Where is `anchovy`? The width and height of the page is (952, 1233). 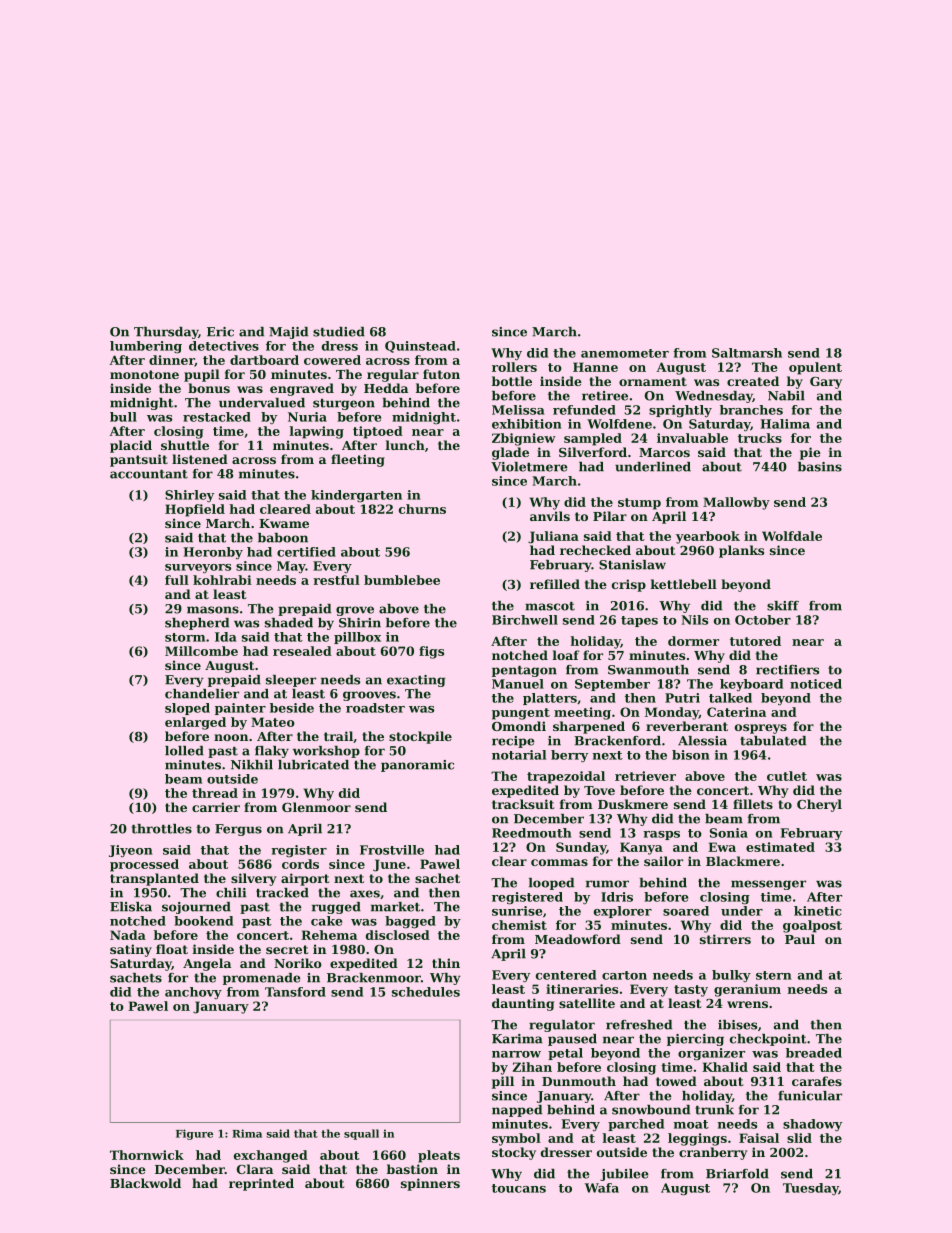
anchovy is located at coordinates (193, 993).
